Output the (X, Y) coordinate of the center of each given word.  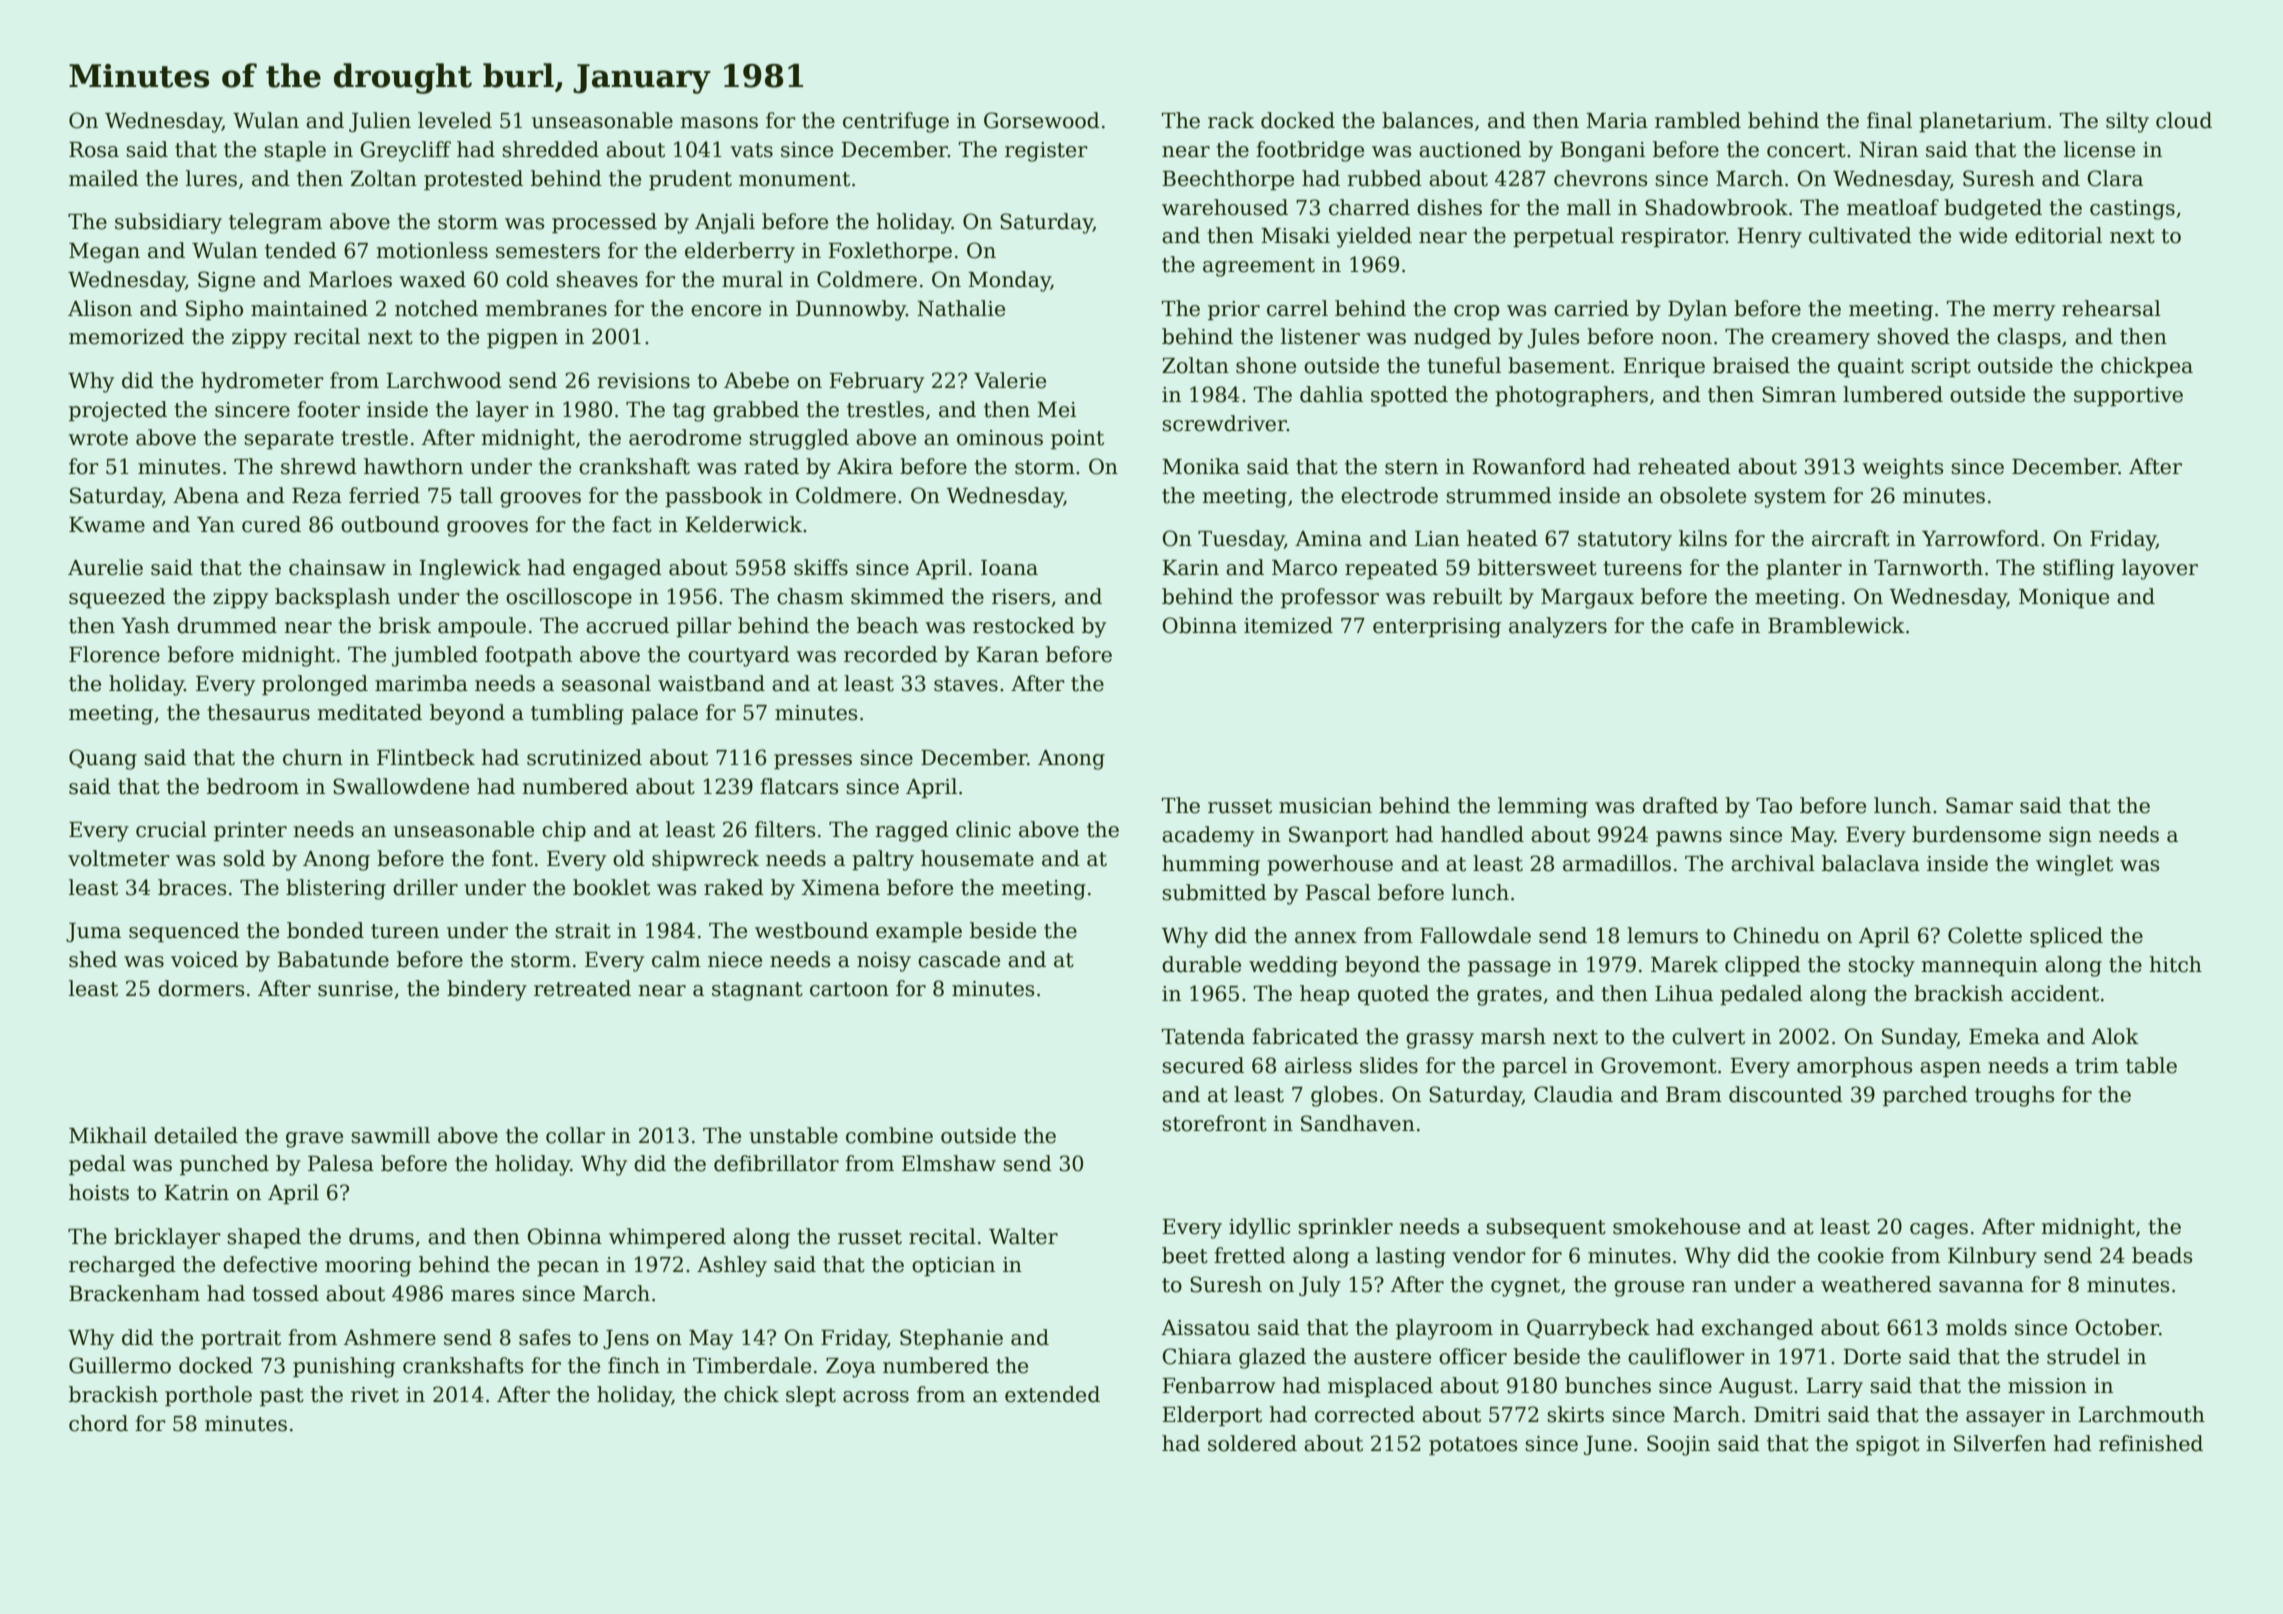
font (512, 858)
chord (98, 1423)
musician (1325, 806)
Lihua (1684, 993)
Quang (103, 759)
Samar (1979, 805)
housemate (977, 858)
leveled (455, 120)
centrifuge (896, 122)
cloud (2184, 120)
